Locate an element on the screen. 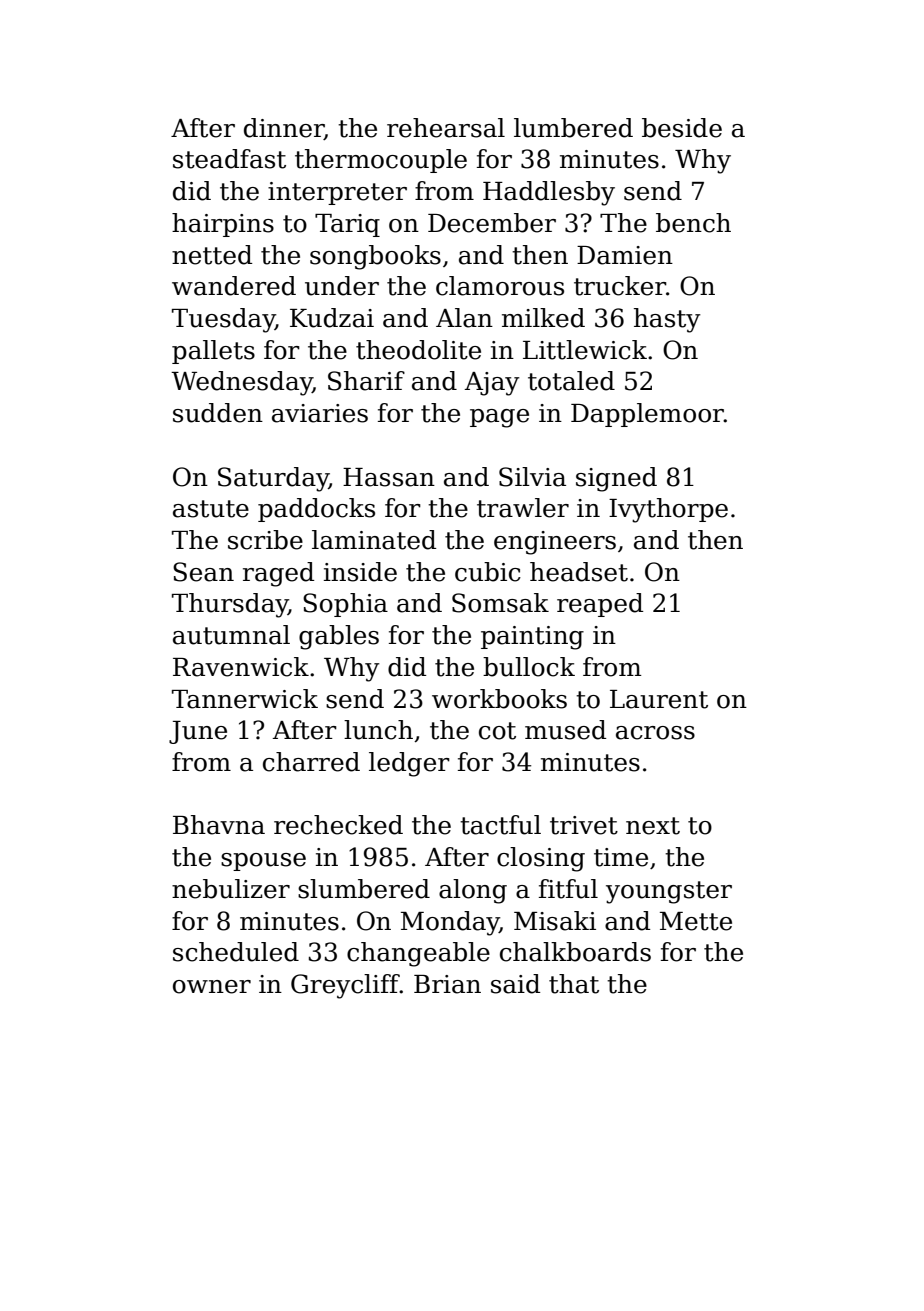 This screenshot has width=924, height=1311. changeable is located at coordinates (418, 954).
